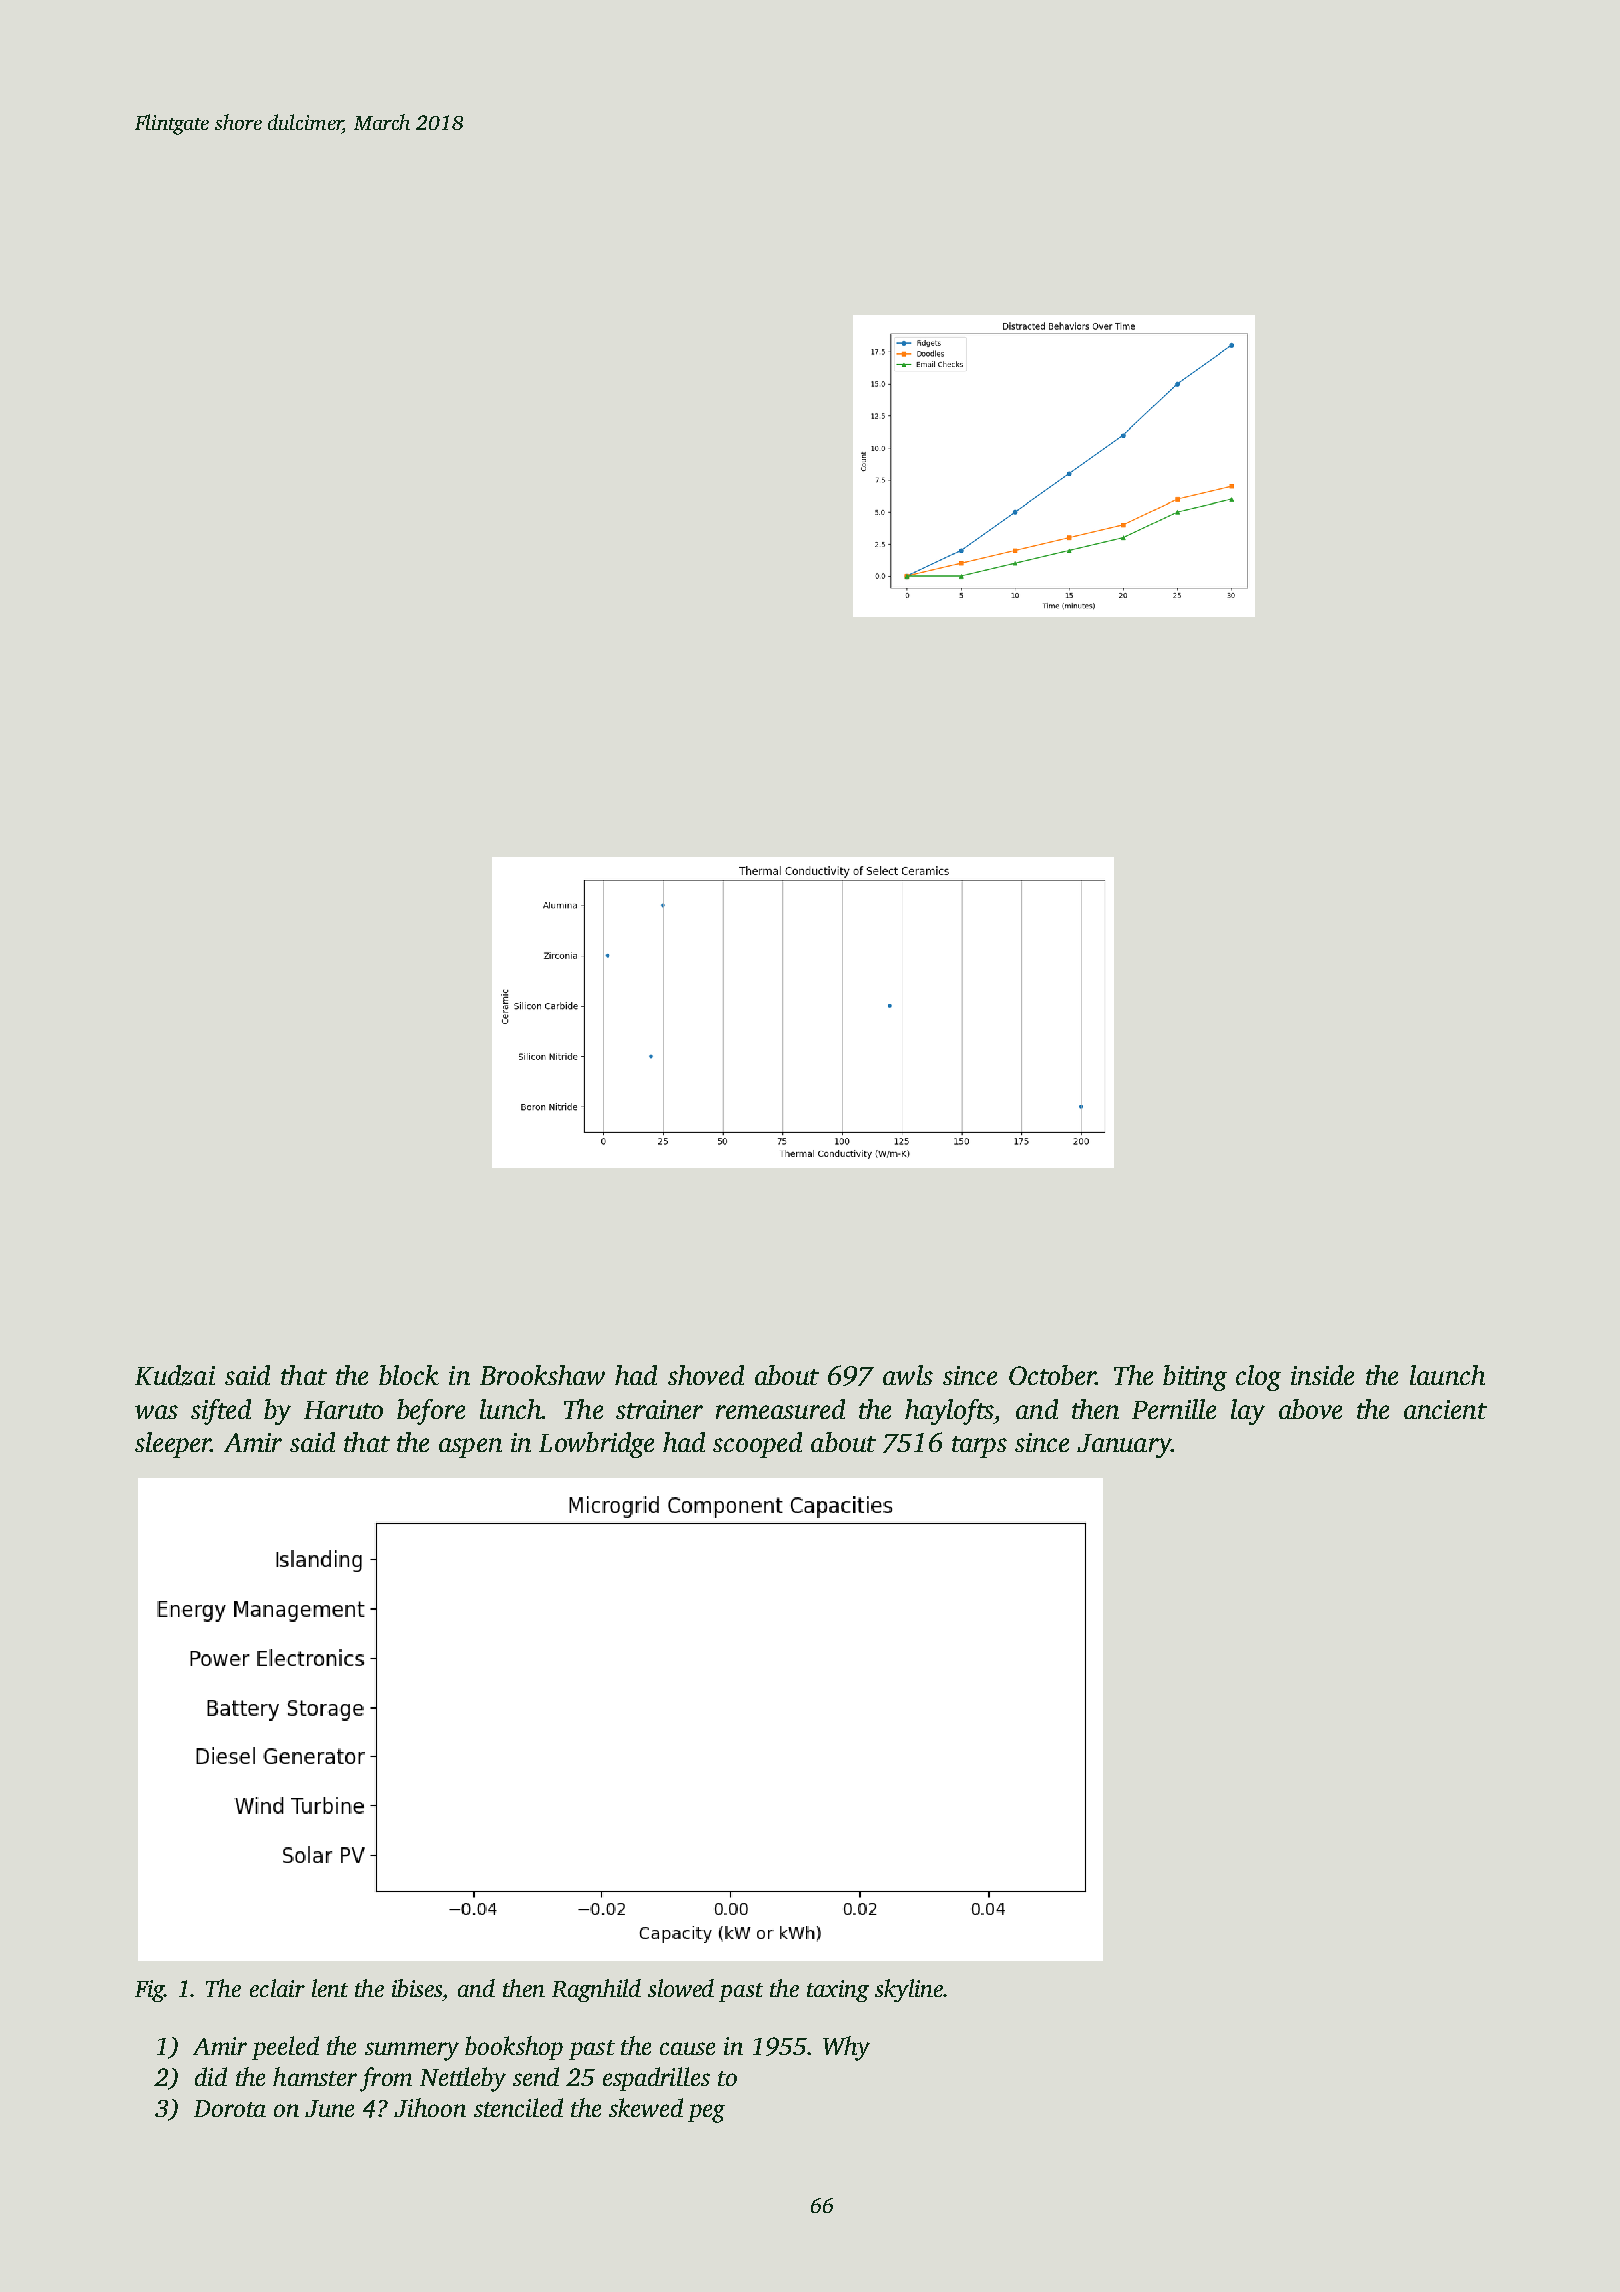  What do you see at coordinates (1310, 1409) in the page?
I see `above` at bounding box center [1310, 1409].
